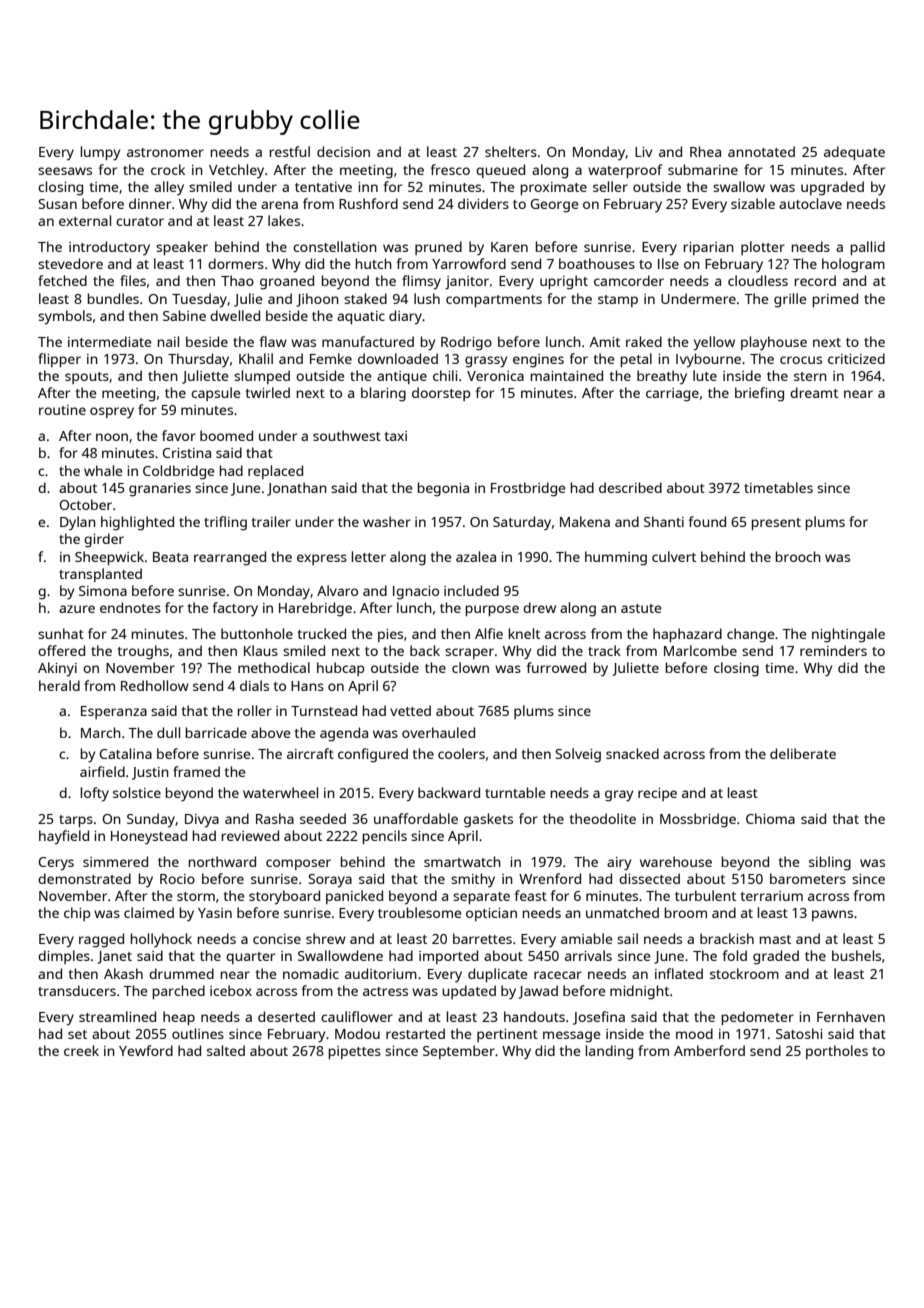 The height and width of the image is (1308, 924). What do you see at coordinates (59, 685) in the image?
I see `herald` at bounding box center [59, 685].
